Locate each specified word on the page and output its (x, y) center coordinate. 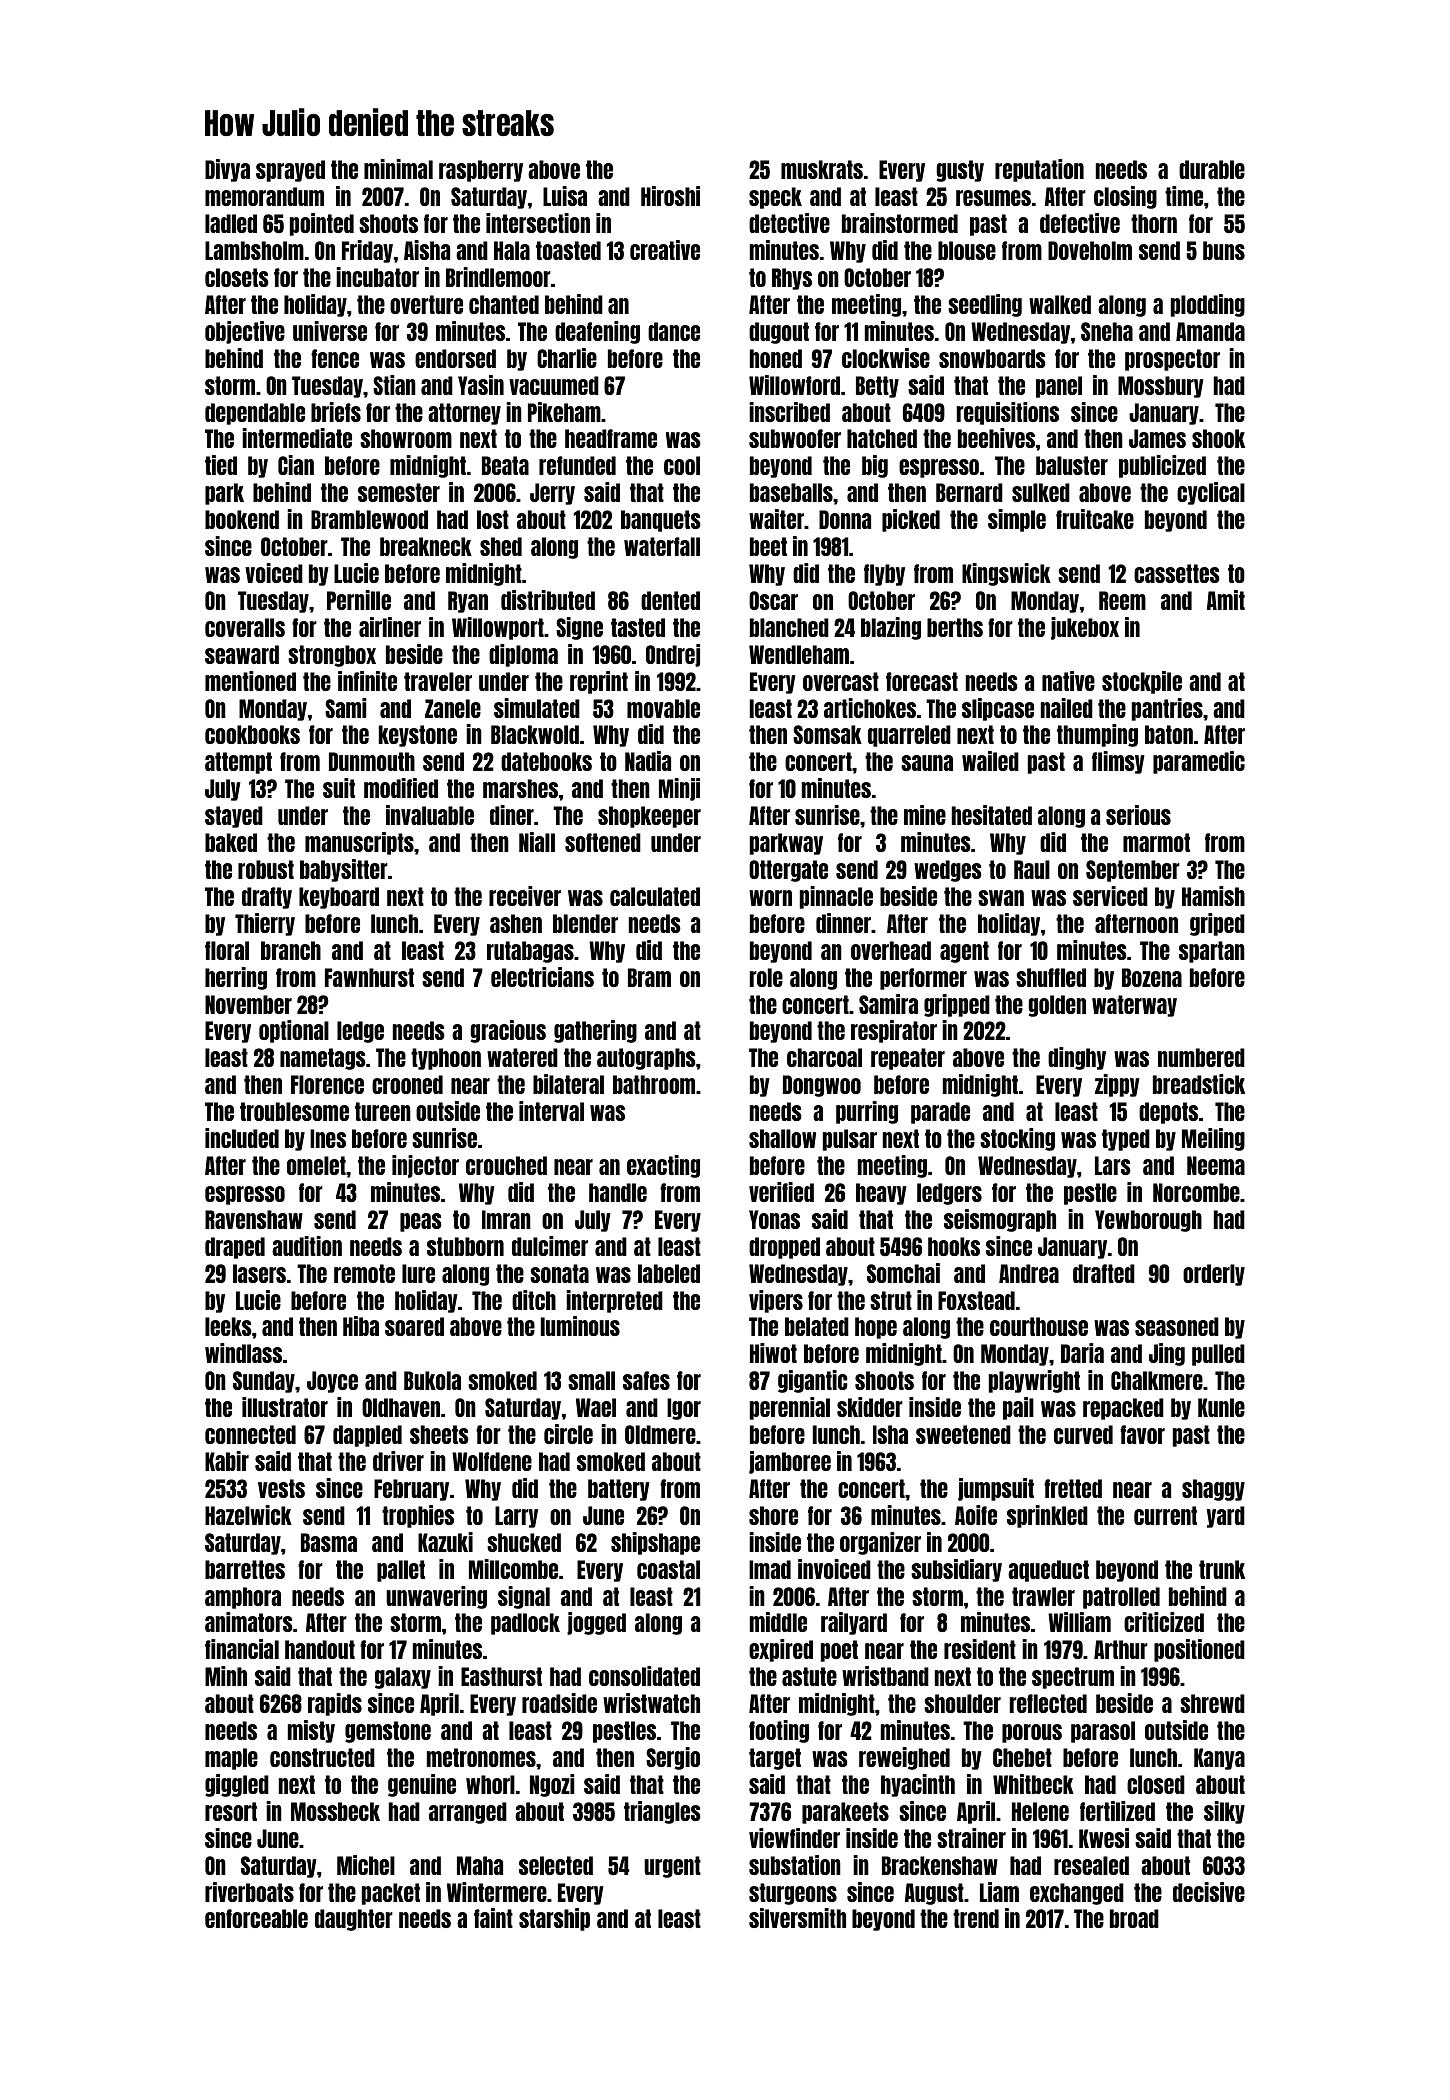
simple (1017, 520)
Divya (227, 170)
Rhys (792, 279)
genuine (422, 1785)
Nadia (648, 761)
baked (231, 842)
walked (1060, 304)
